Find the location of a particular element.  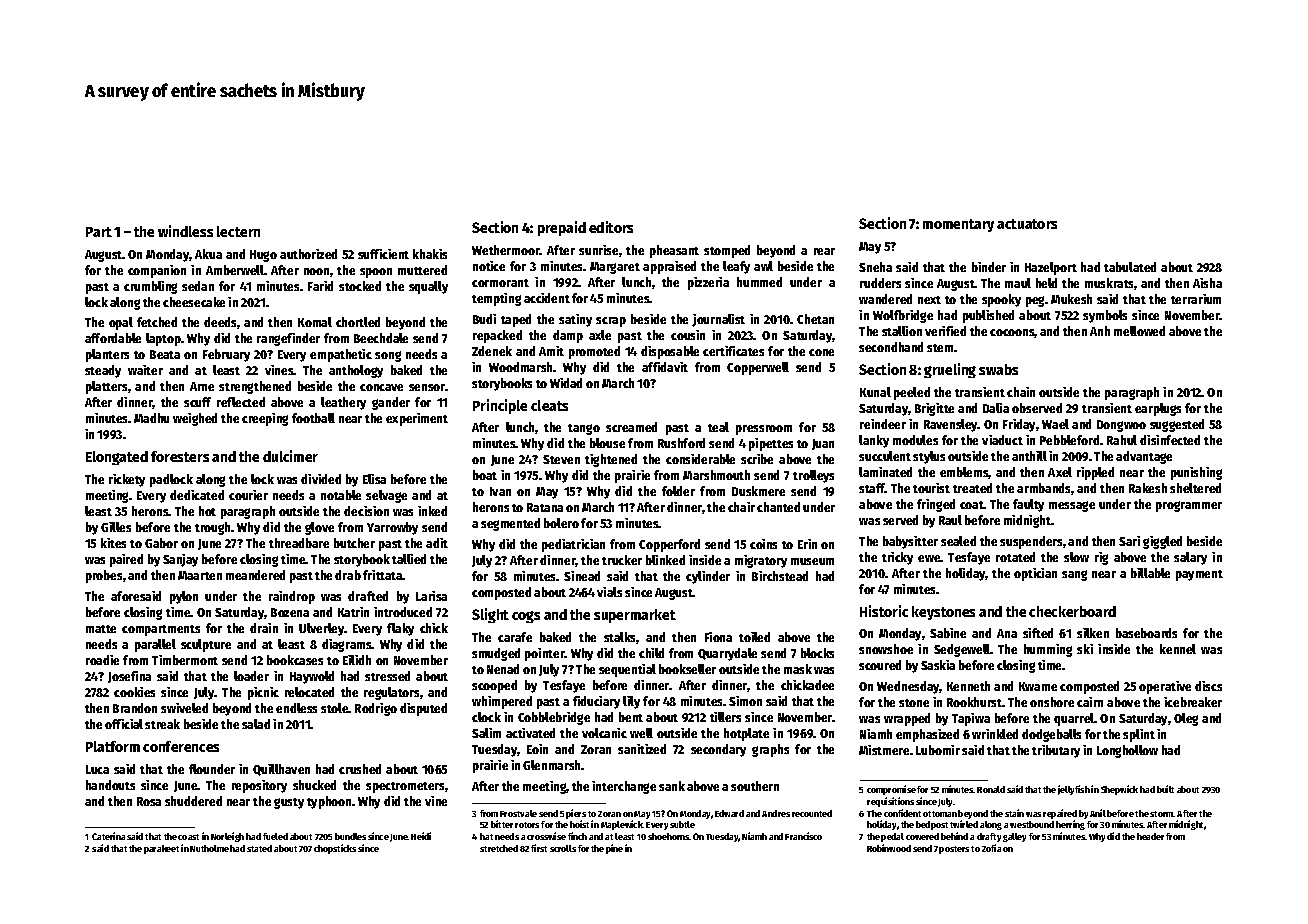

shuddered is located at coordinates (193, 801).
